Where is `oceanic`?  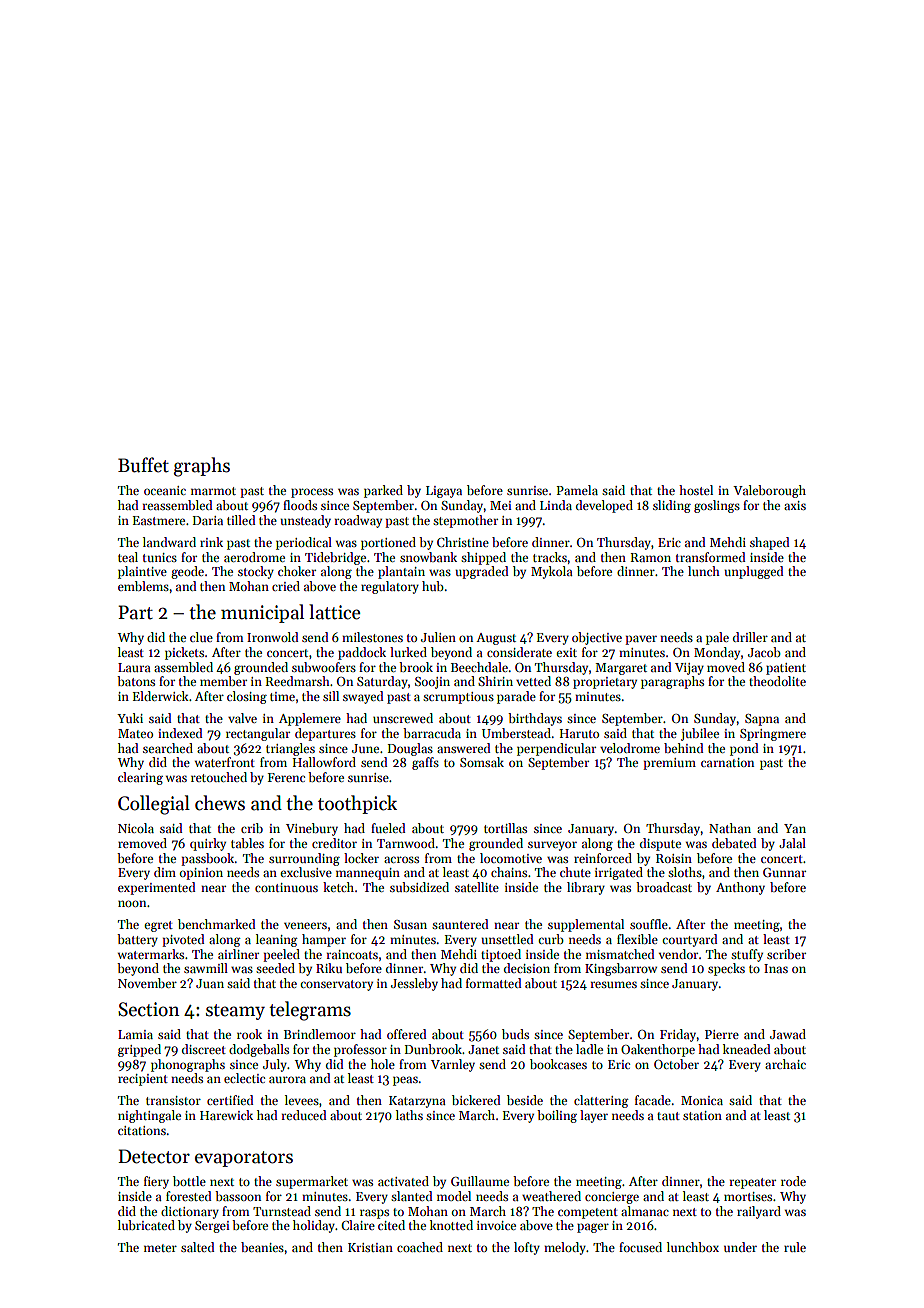 oceanic is located at coordinates (165, 490).
